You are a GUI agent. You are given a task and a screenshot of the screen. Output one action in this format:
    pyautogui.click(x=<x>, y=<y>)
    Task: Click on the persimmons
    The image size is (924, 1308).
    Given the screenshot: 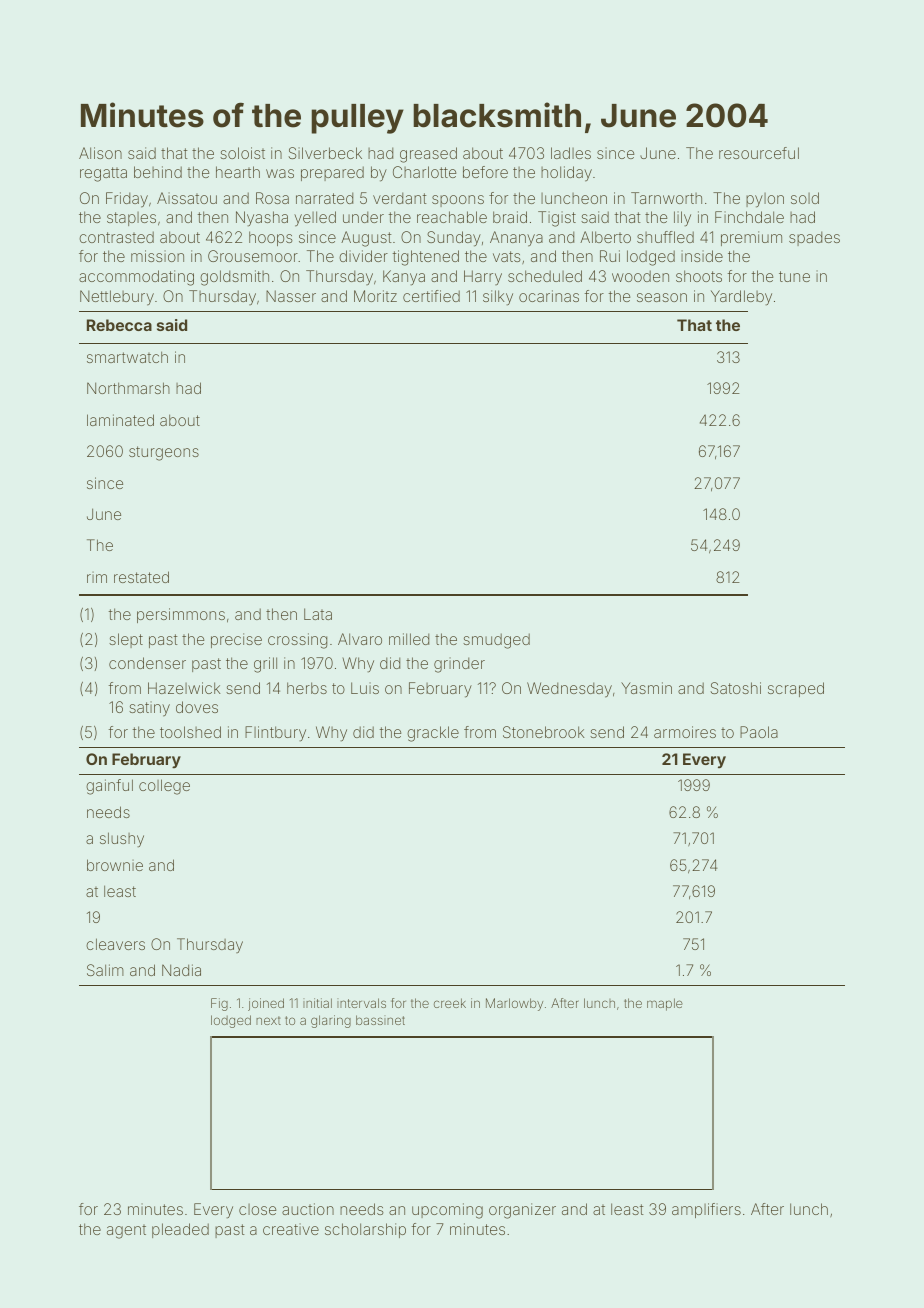 What is the action you would take?
    pyautogui.click(x=181, y=615)
